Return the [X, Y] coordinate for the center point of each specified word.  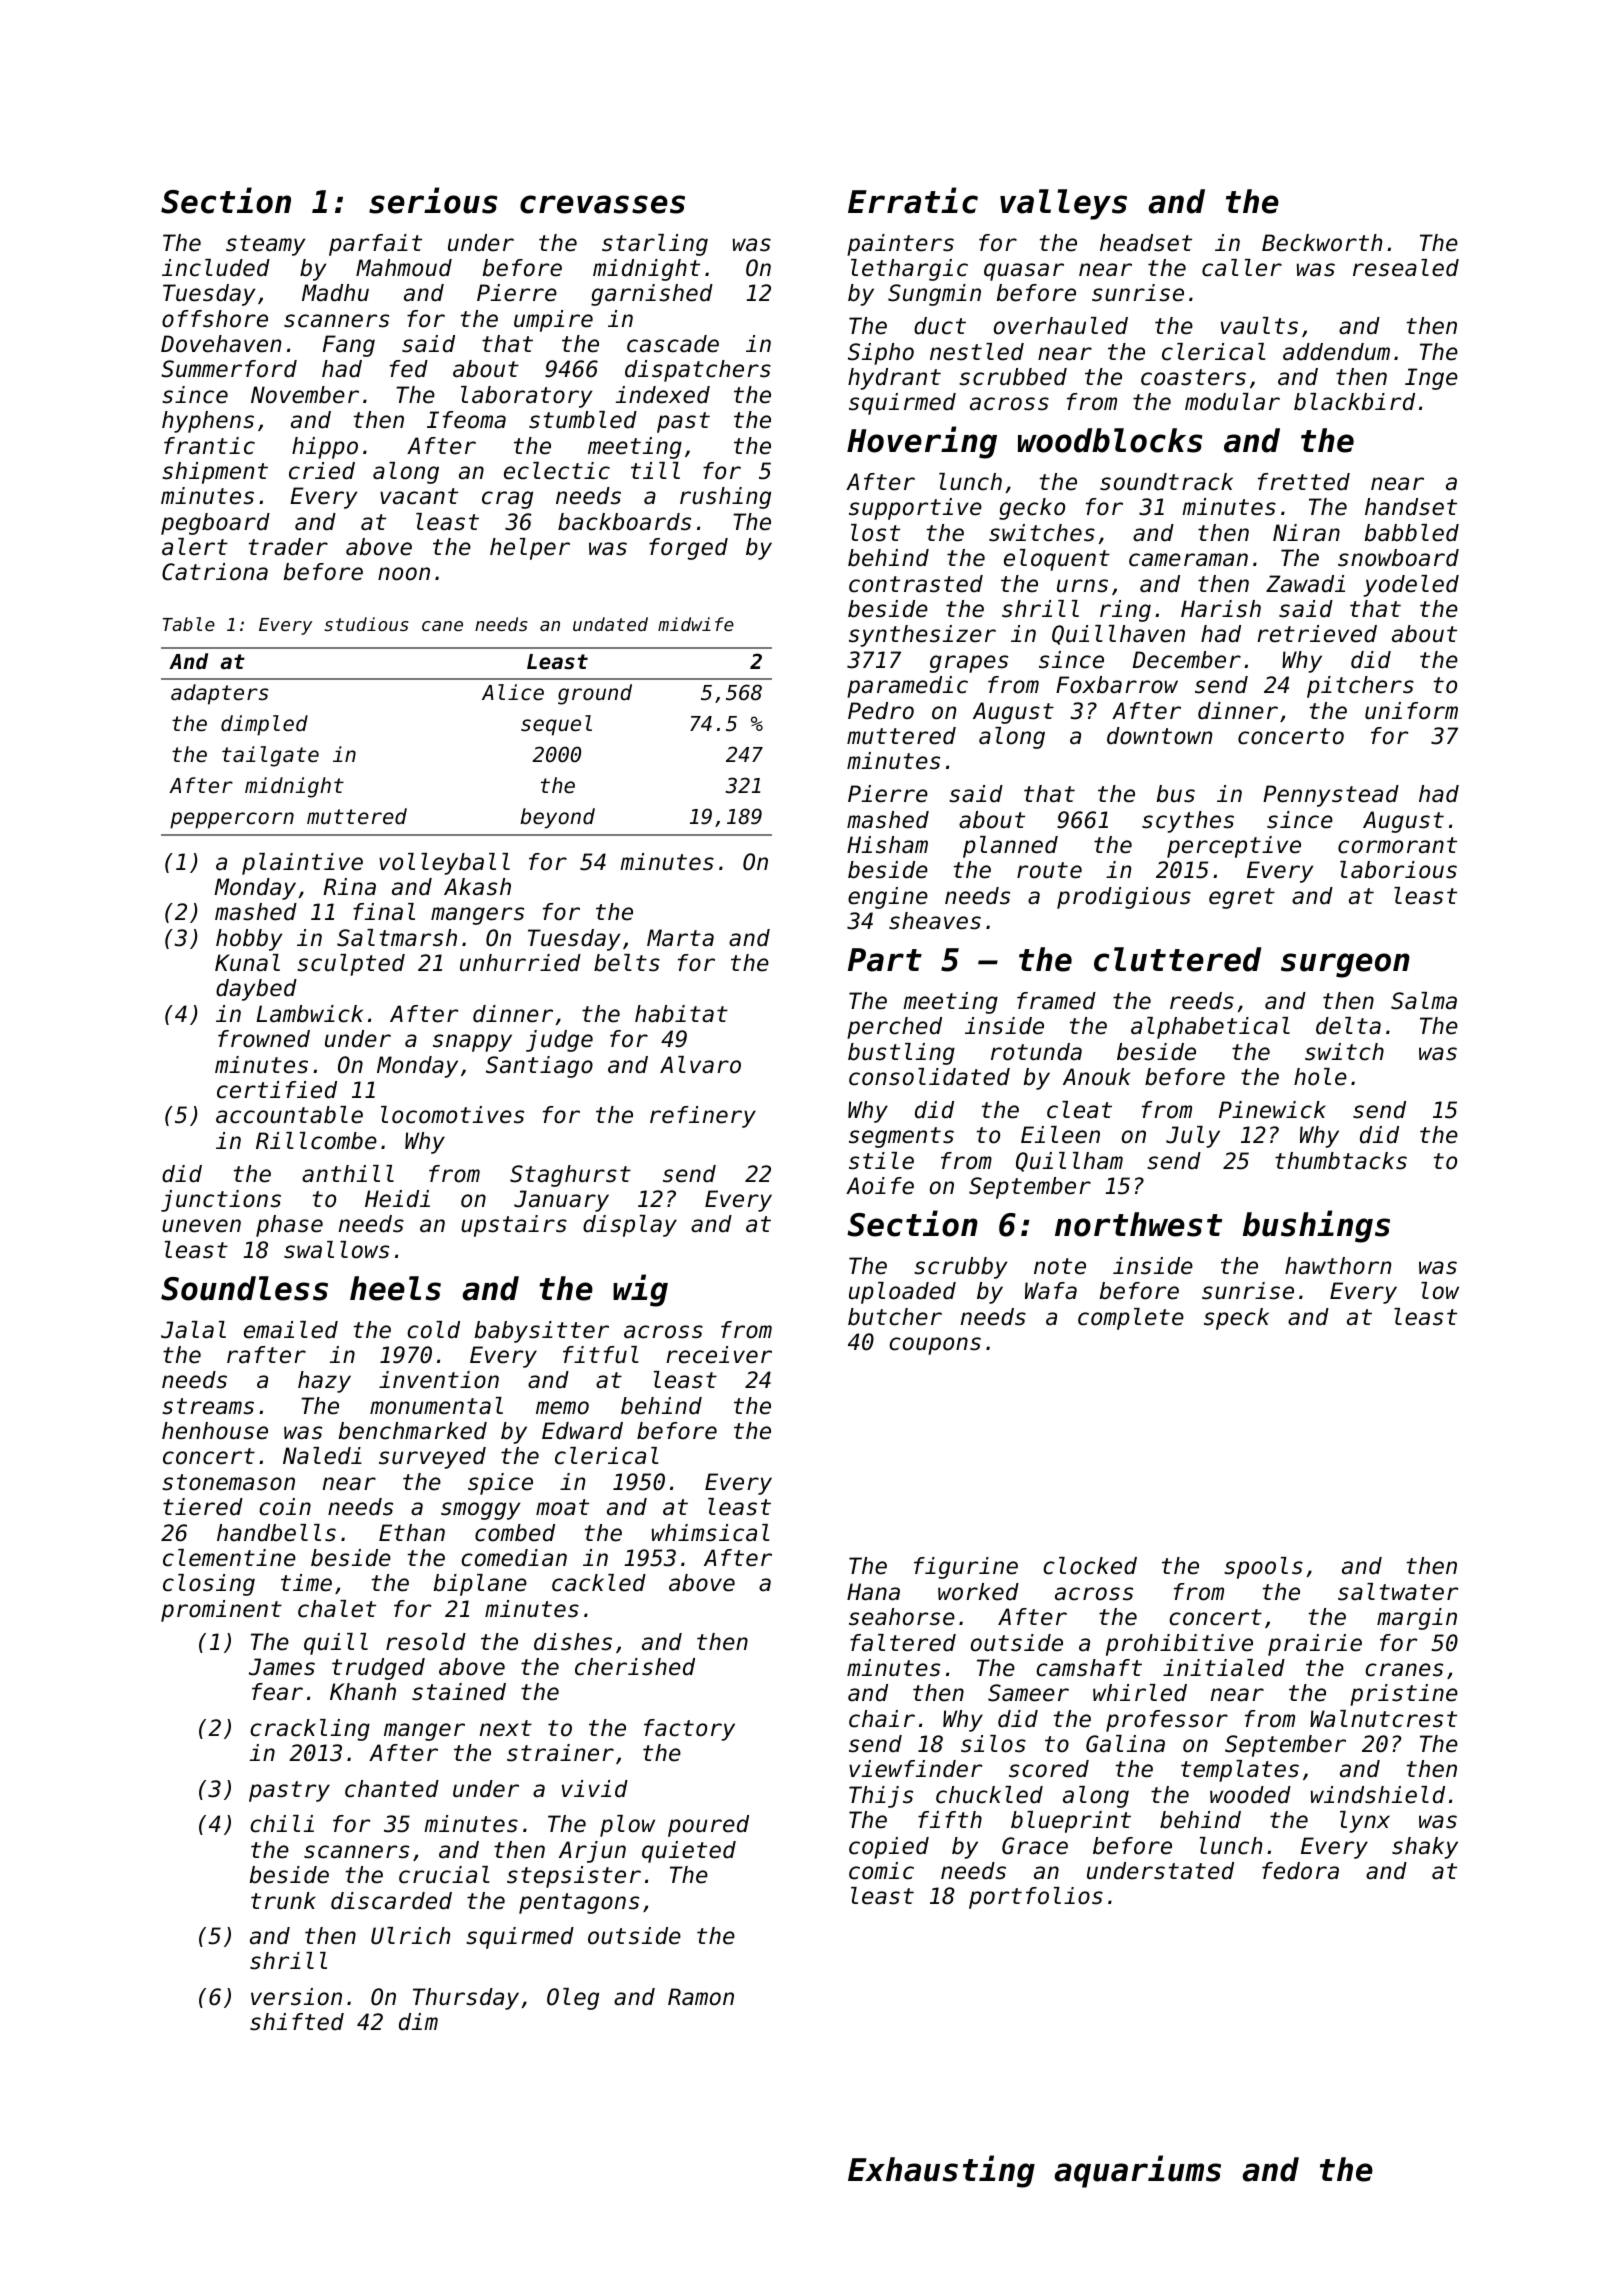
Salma [1424, 1001]
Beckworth [1322, 243]
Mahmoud [404, 268]
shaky [1425, 1848]
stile [881, 1161]
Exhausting [941, 2171]
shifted [297, 2022]
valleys [1063, 204]
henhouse [215, 1431]
